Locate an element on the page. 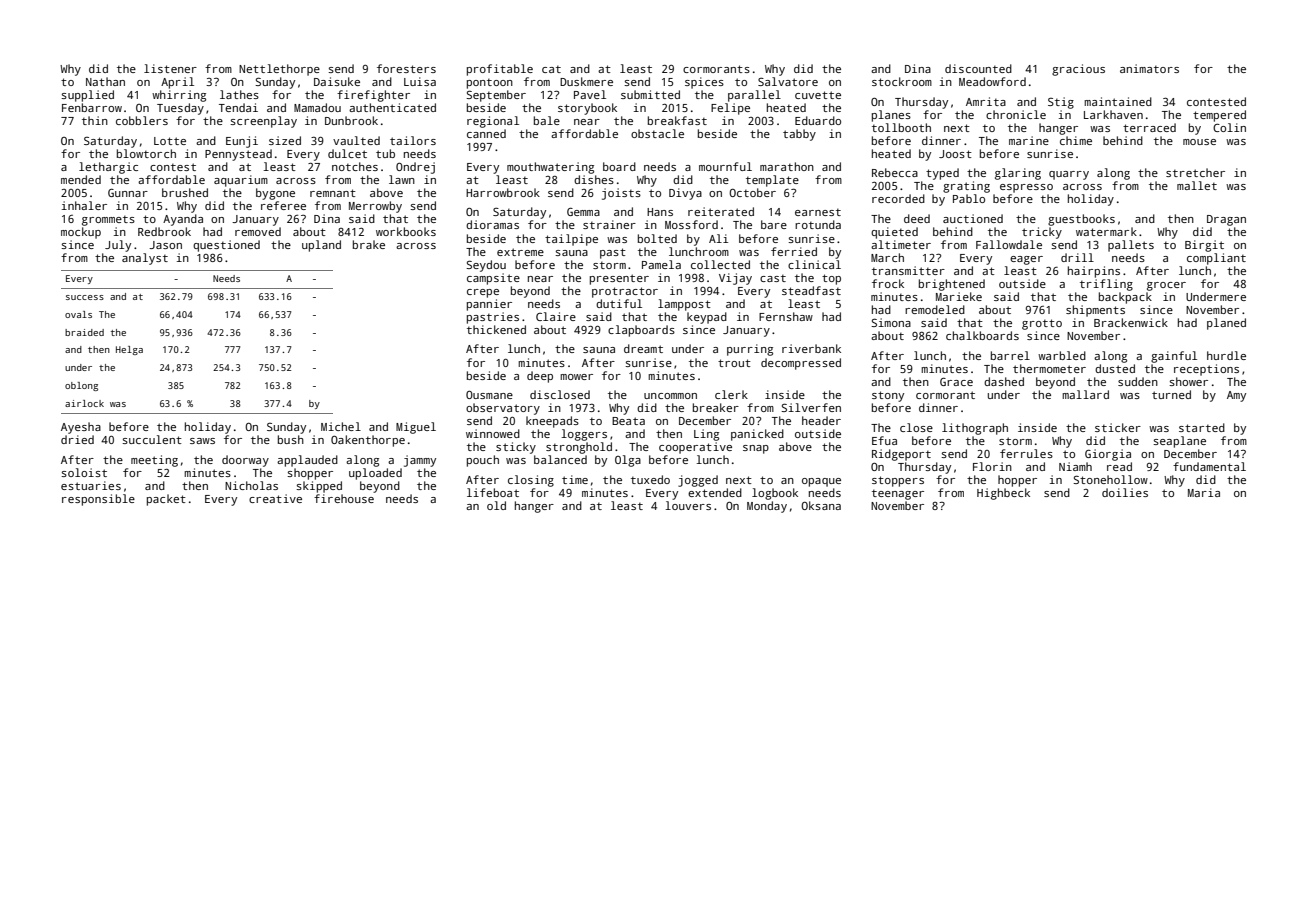  panicked is located at coordinates (757, 435).
